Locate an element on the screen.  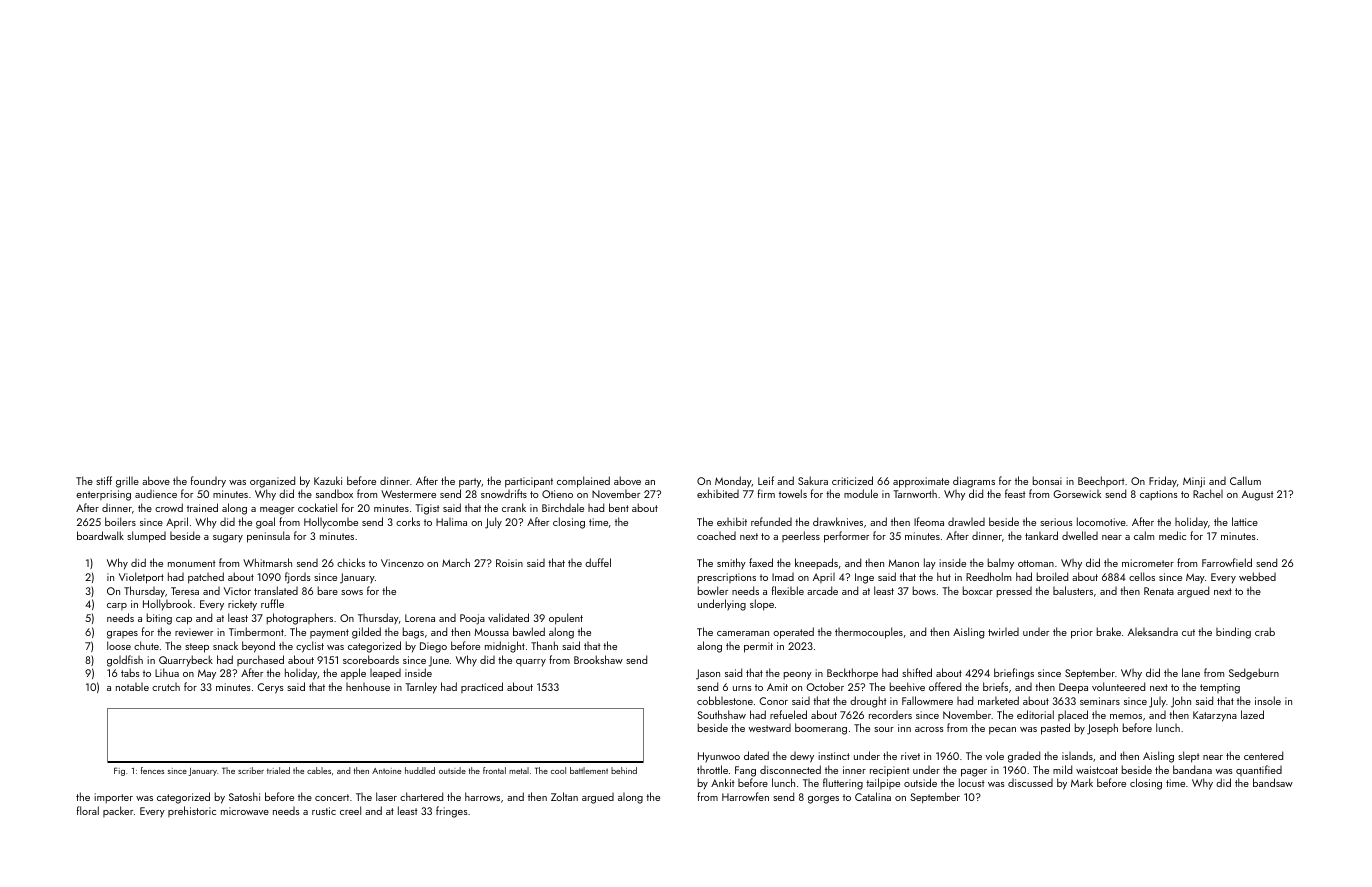
fences is located at coordinates (152, 770).
